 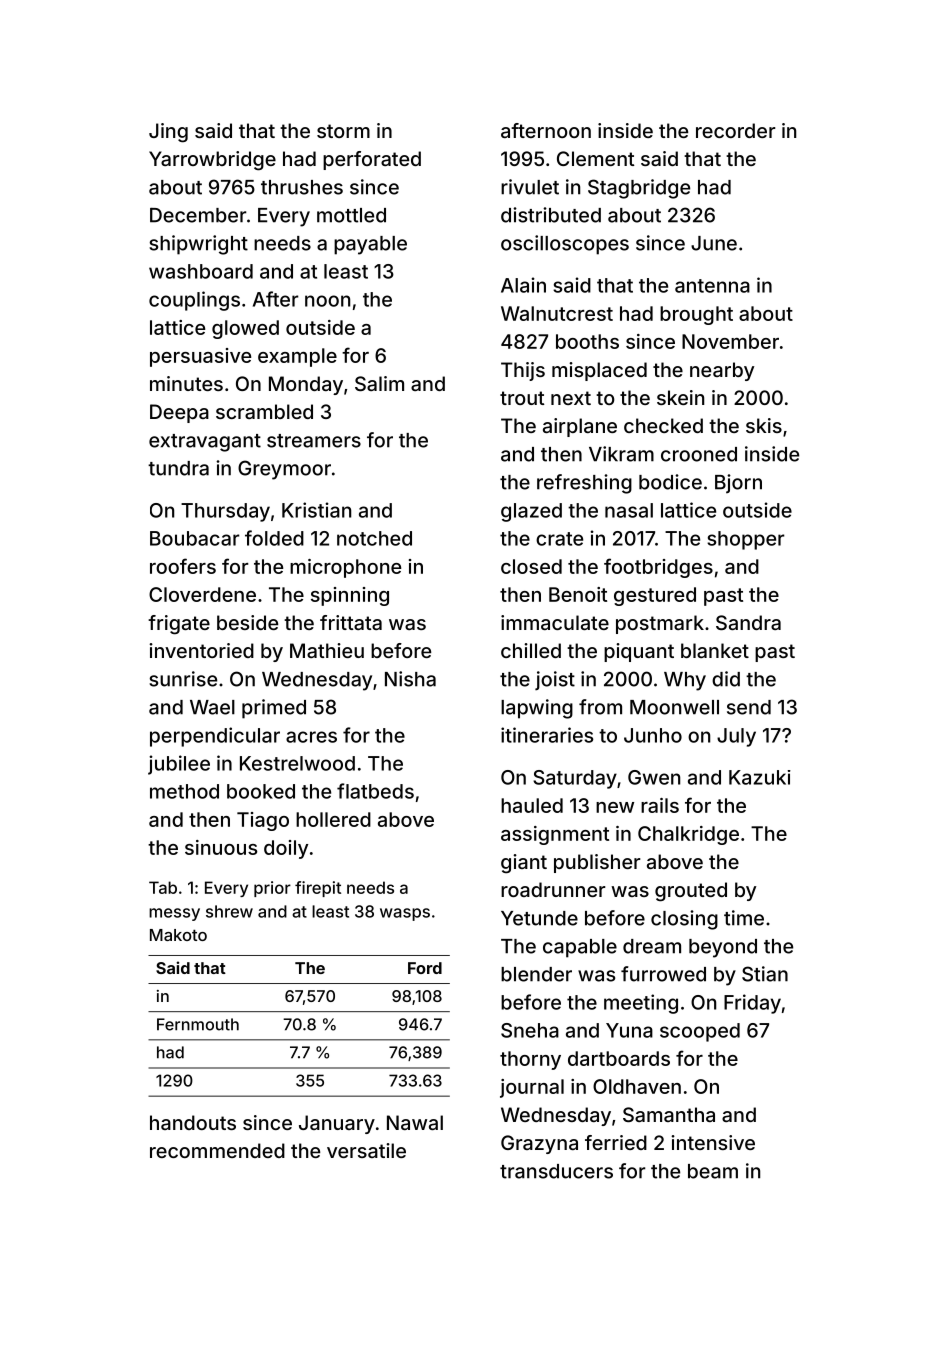 What do you see at coordinates (596, 158) in the document?
I see `Clement` at bounding box center [596, 158].
